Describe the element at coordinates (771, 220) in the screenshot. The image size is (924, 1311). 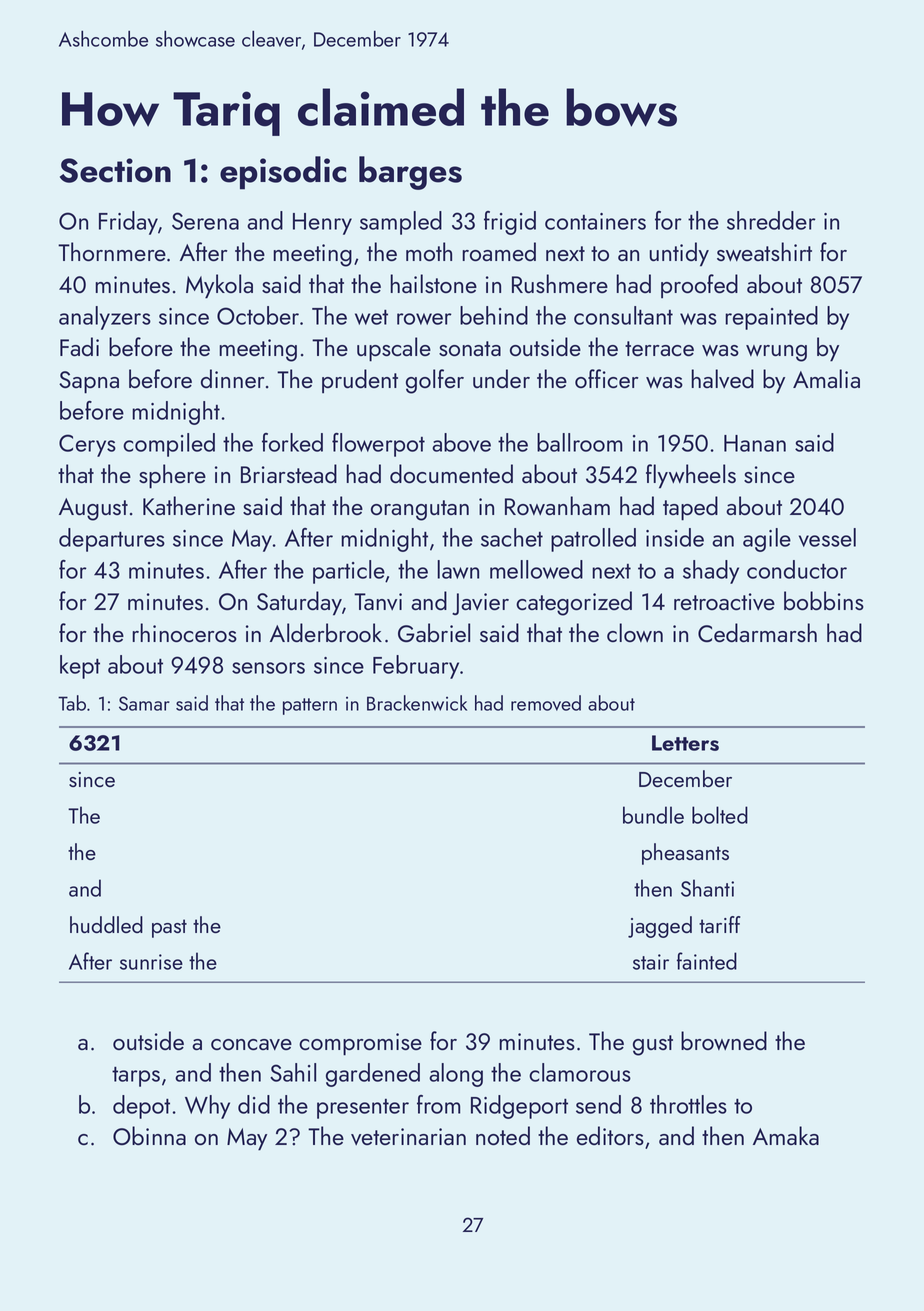
I see `shredder` at that location.
